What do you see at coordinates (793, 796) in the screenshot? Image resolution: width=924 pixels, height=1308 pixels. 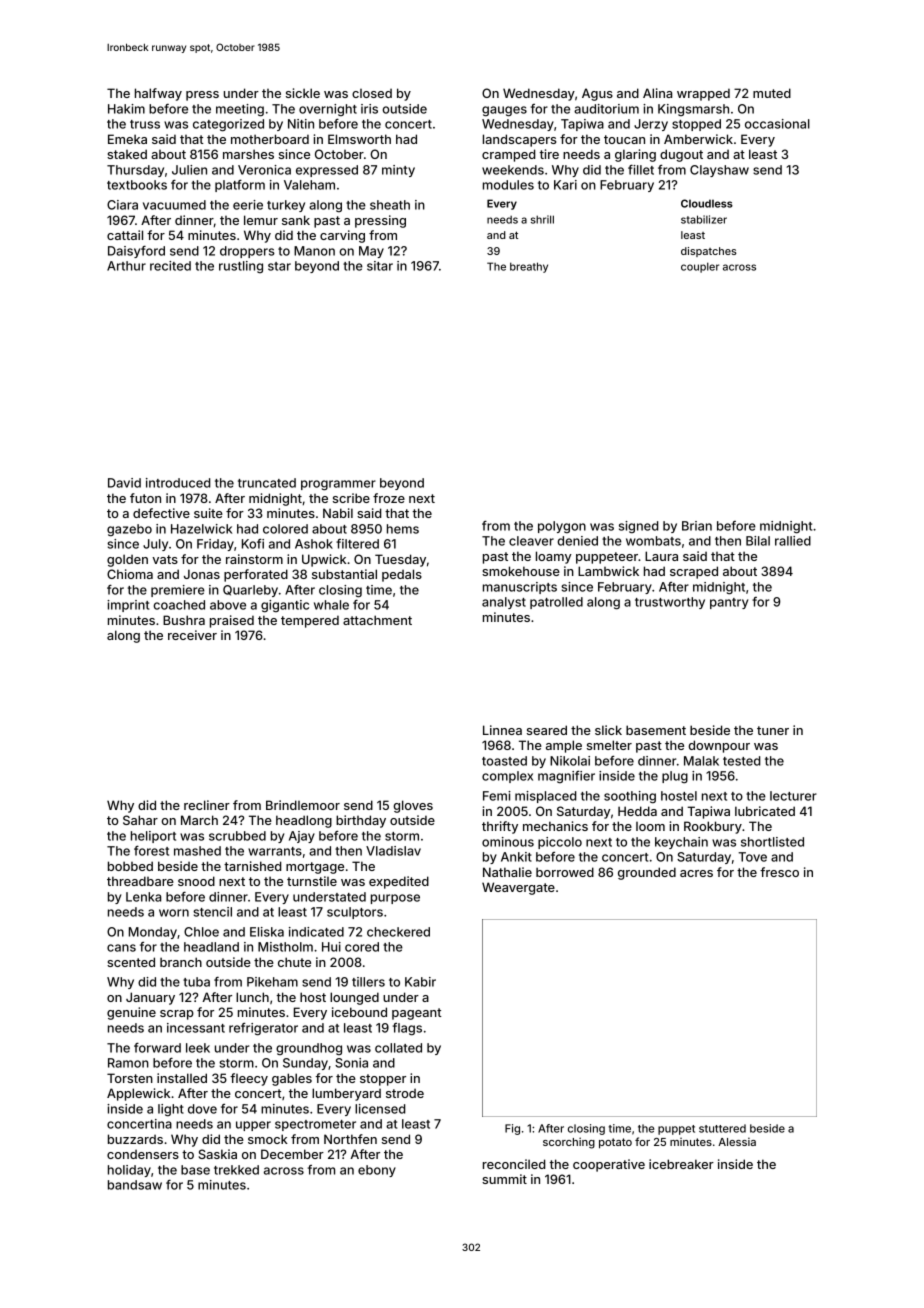 I see `lecturer` at bounding box center [793, 796].
